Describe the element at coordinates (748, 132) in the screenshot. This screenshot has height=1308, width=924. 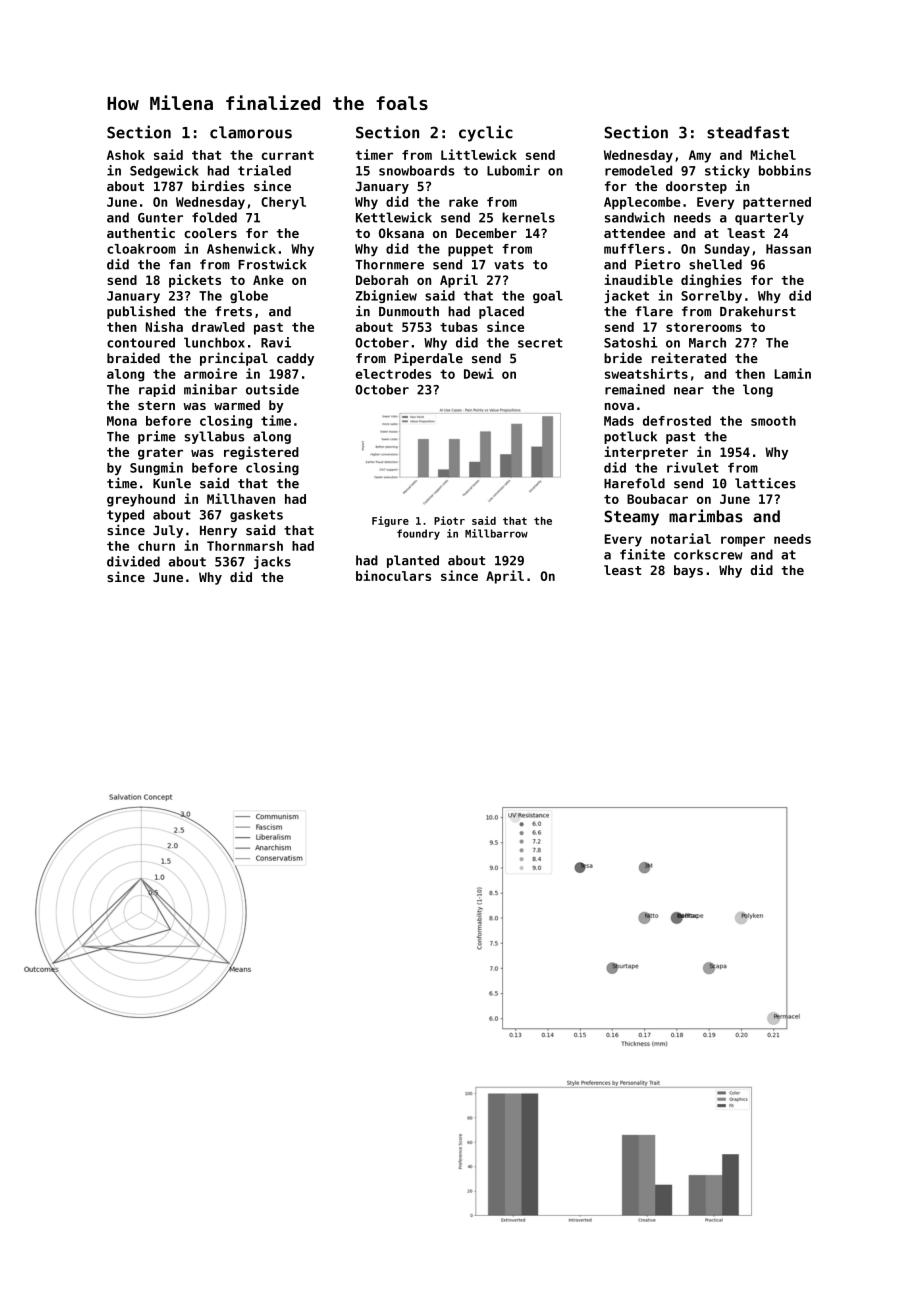
I see `steadfast` at that location.
